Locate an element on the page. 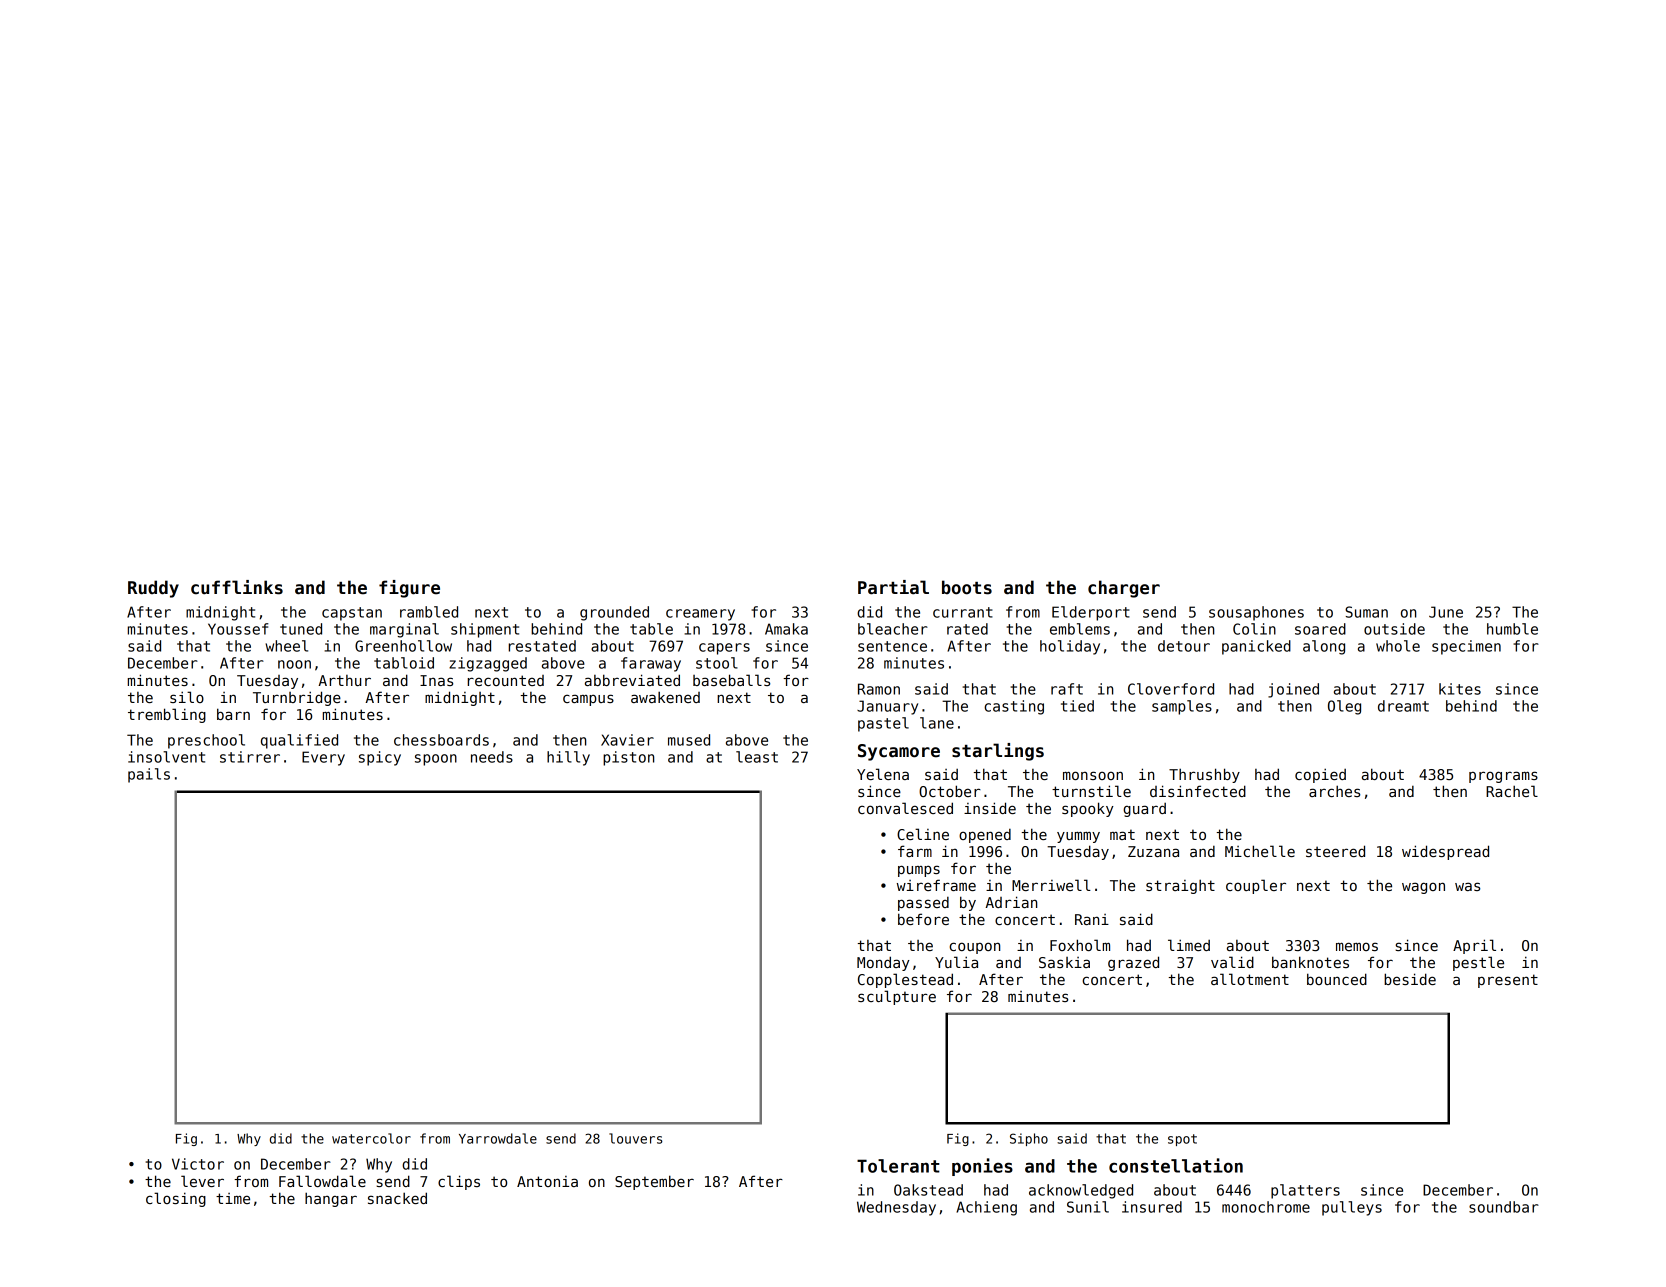 This document has width=1666, height=1287. capers is located at coordinates (724, 649).
